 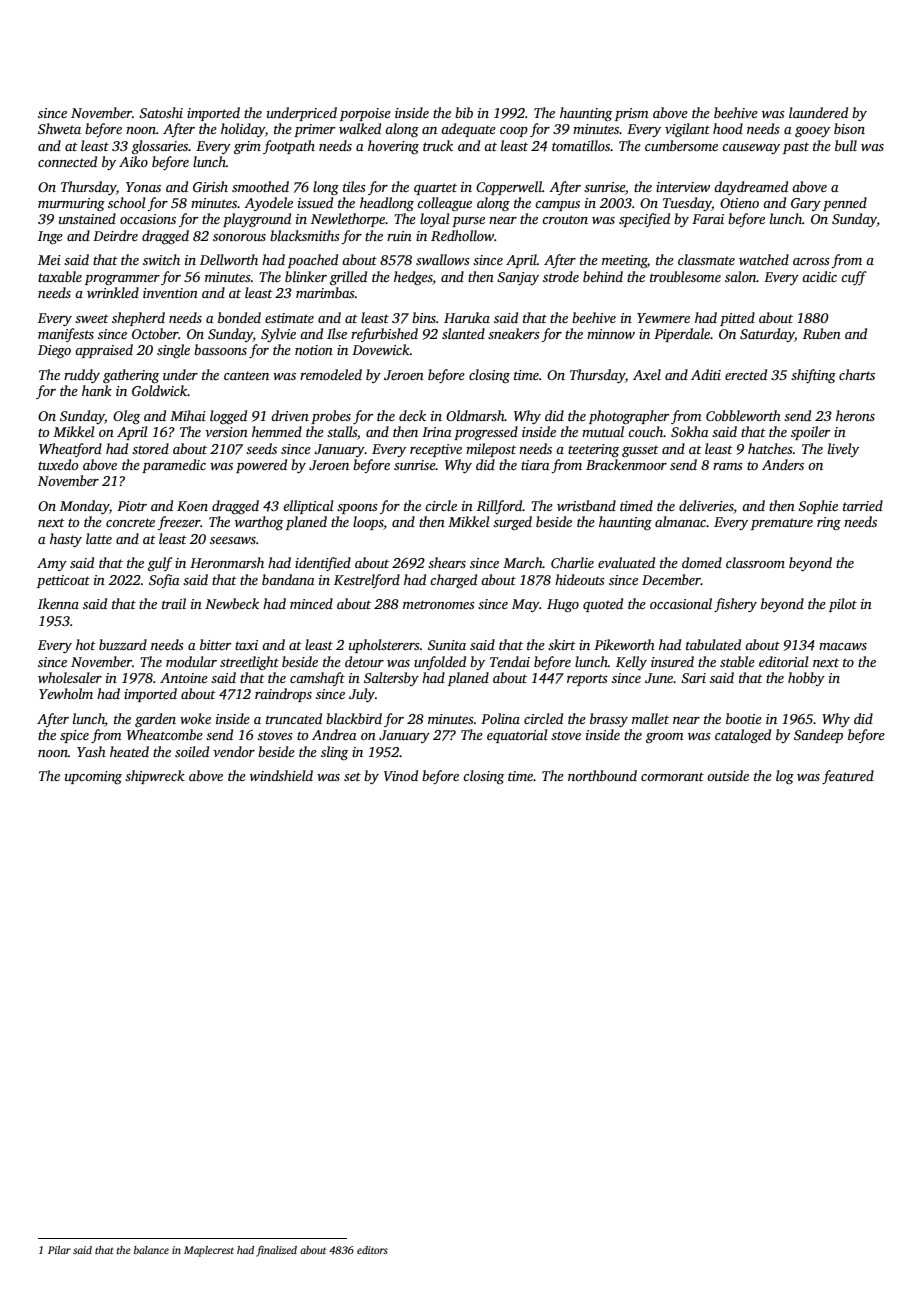 What do you see at coordinates (372, 1250) in the document?
I see `editors` at bounding box center [372, 1250].
